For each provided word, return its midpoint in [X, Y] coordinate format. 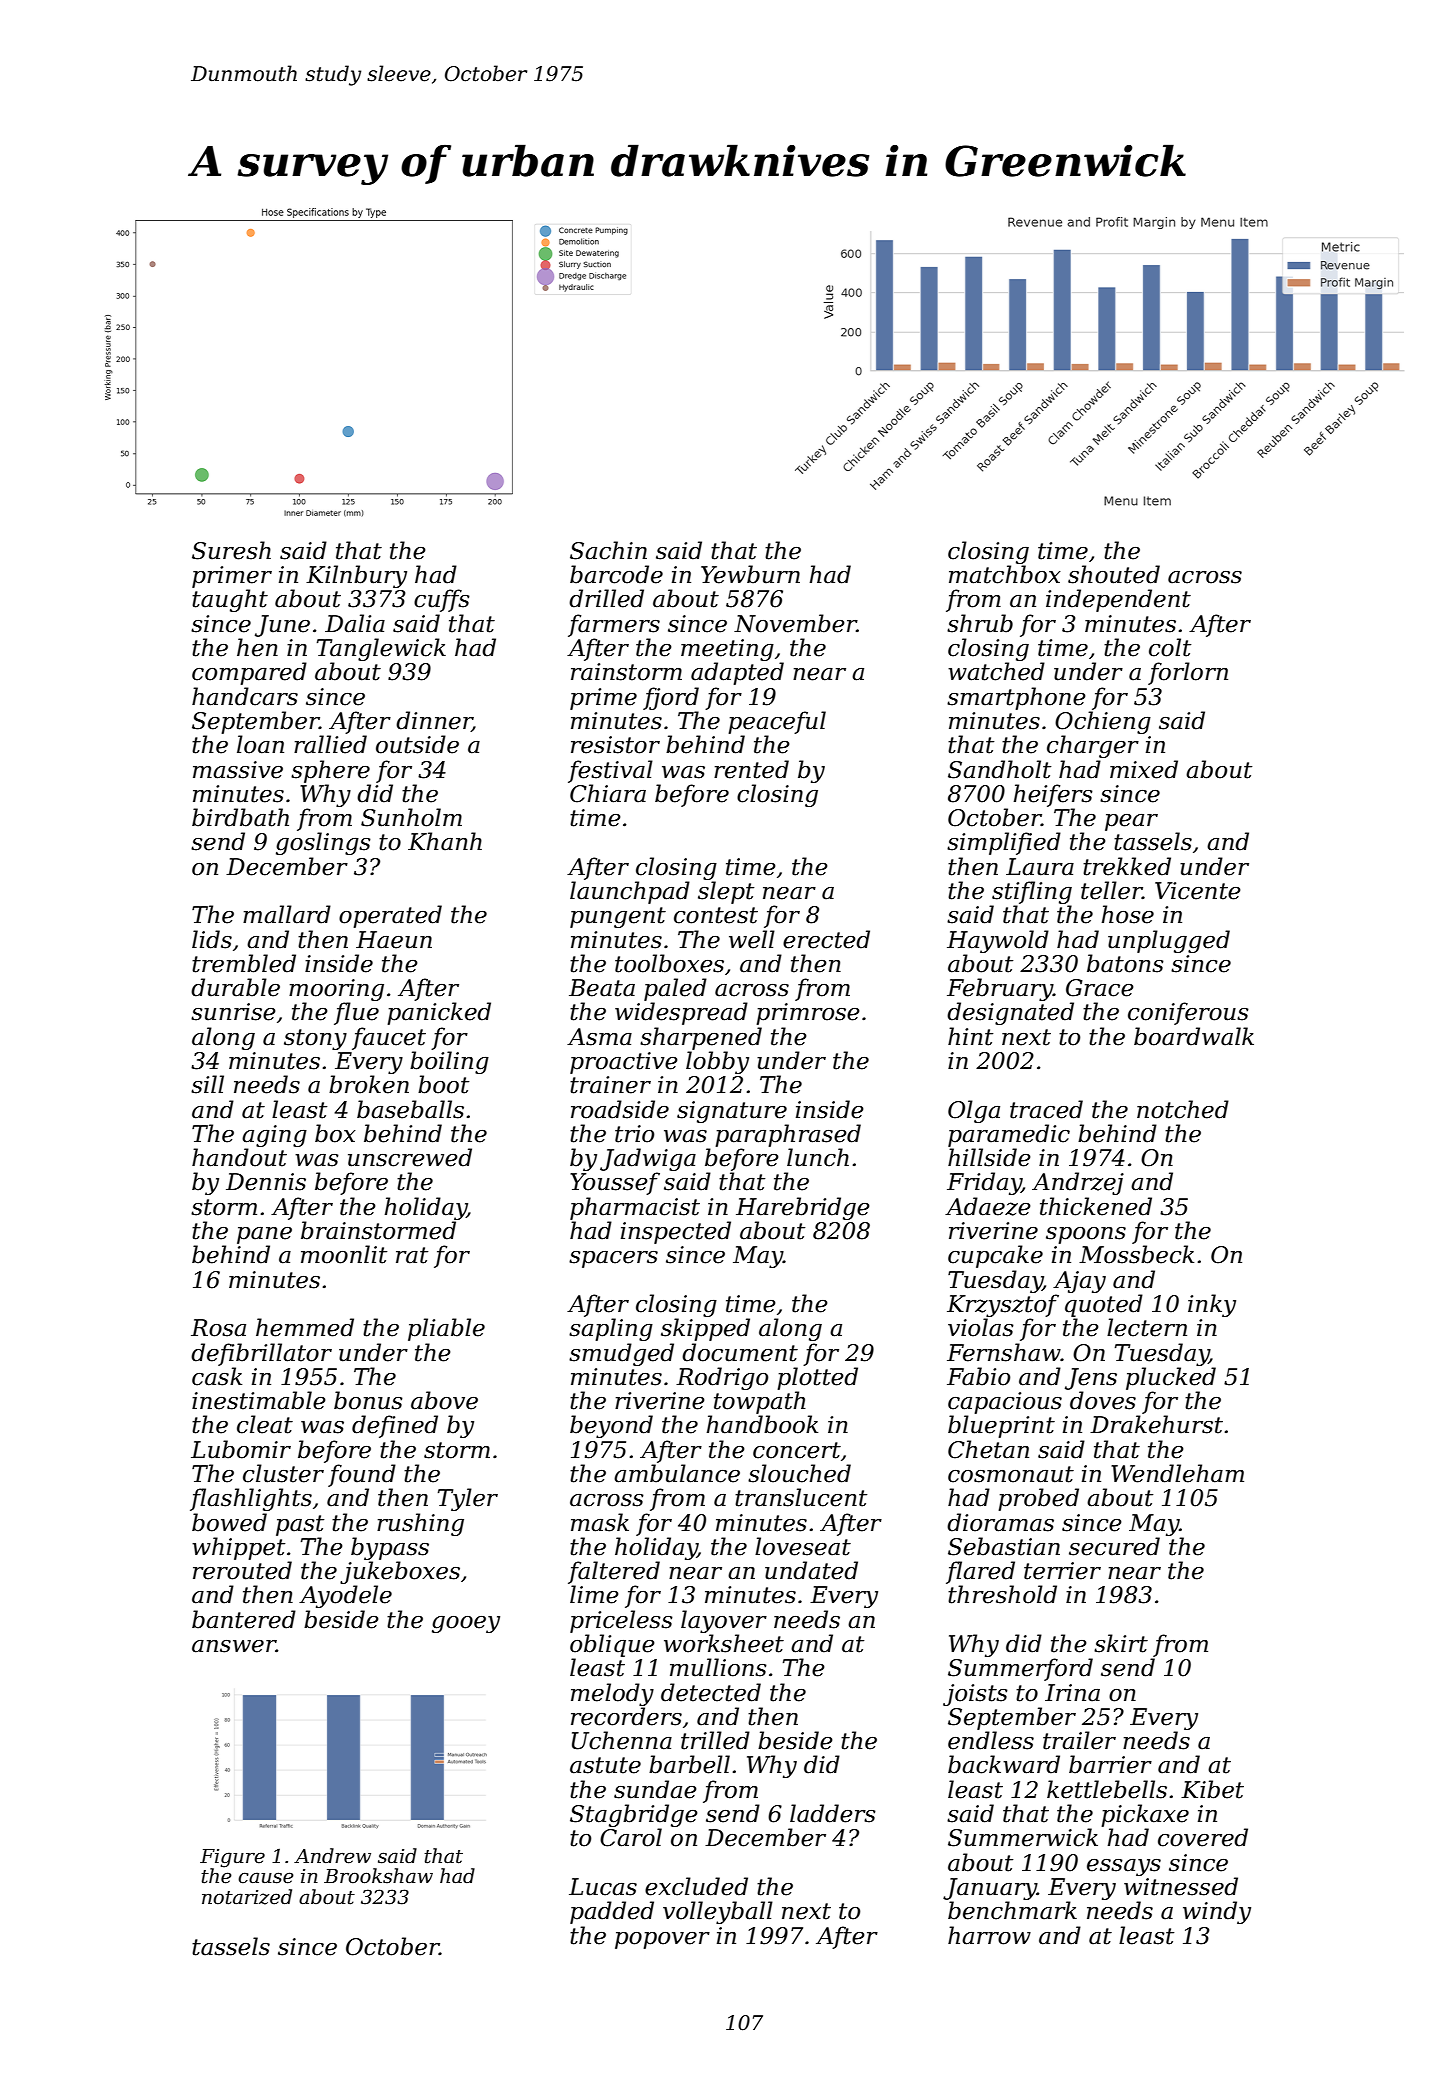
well [752, 939]
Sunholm [411, 817]
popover [662, 1940]
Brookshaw [378, 1876]
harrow [989, 1935]
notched [1183, 1109]
